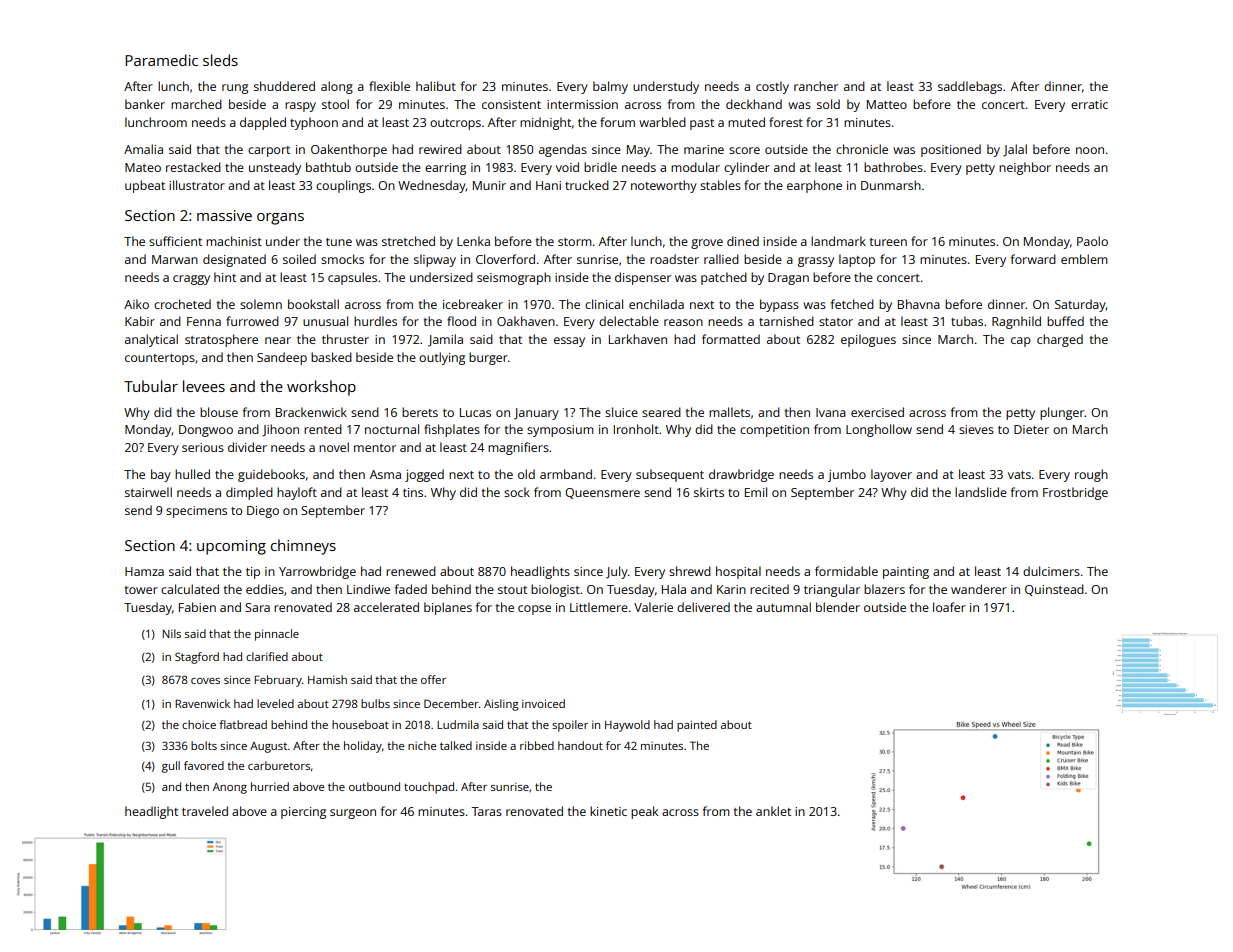 Image resolution: width=1233 pixels, height=952 pixels. I want to click on anklet, so click(773, 811).
